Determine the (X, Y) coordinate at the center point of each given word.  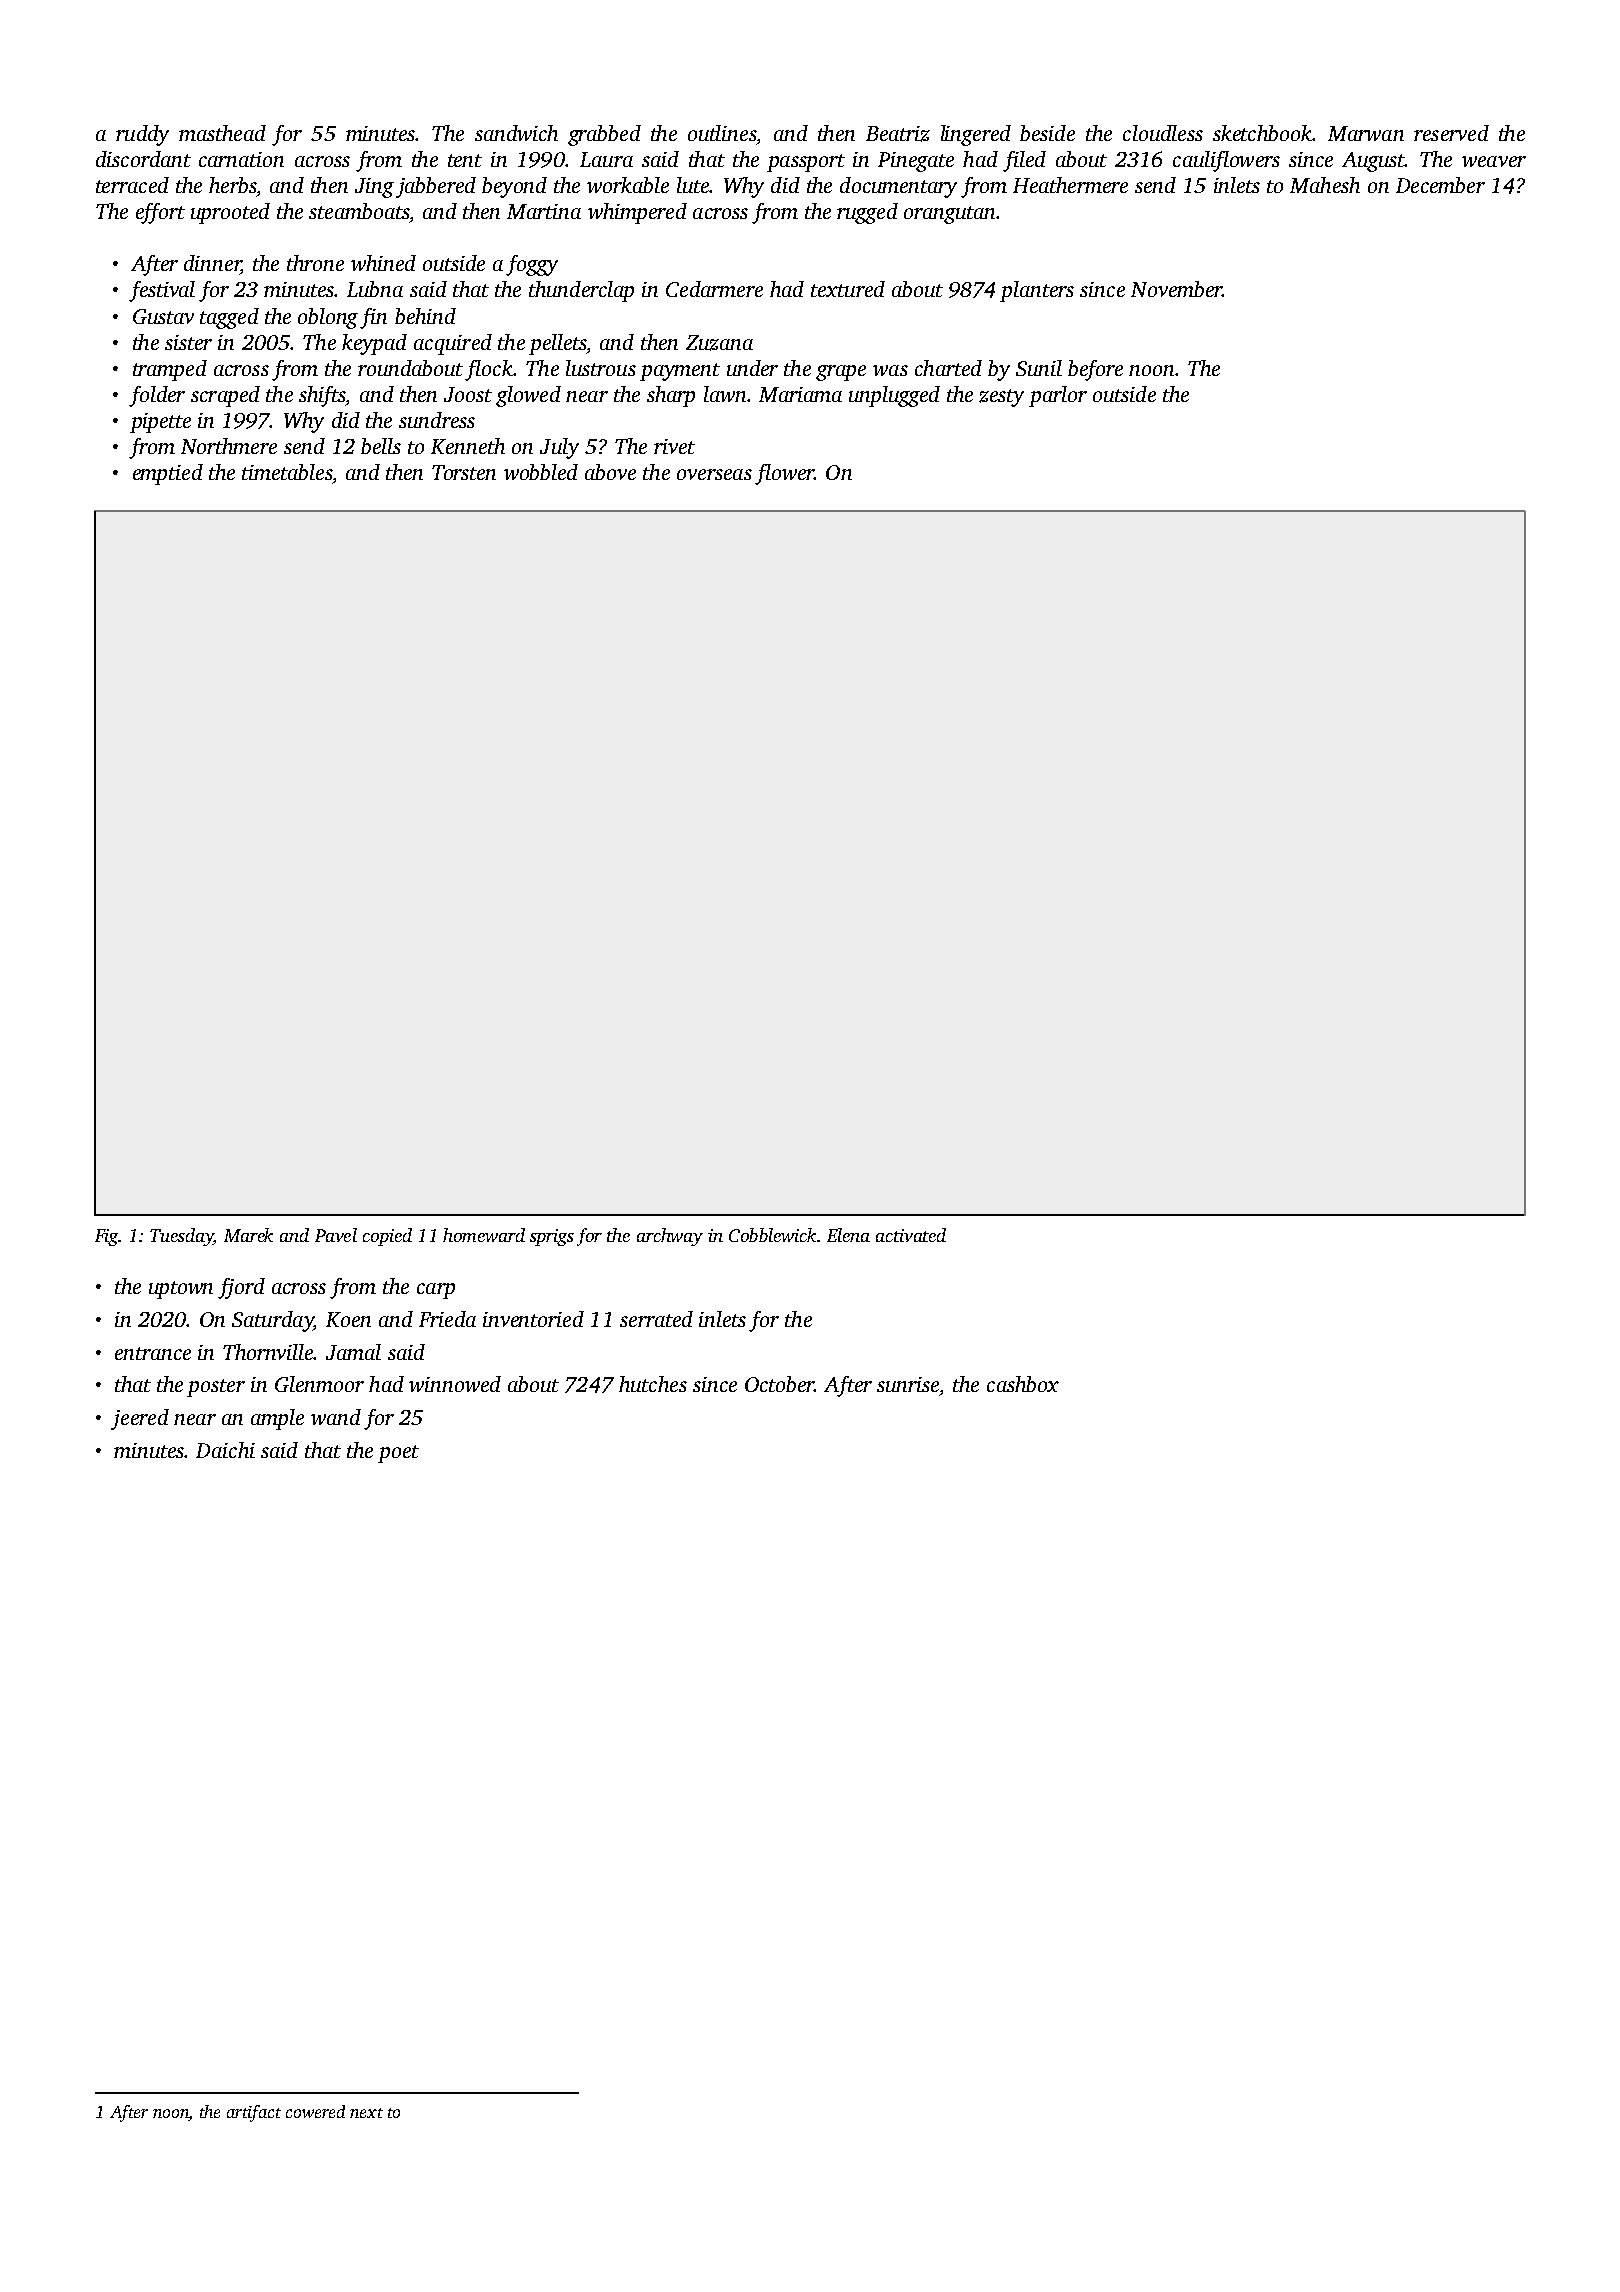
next (366, 2113)
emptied (168, 474)
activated (911, 1235)
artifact (254, 2113)
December (1440, 185)
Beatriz (898, 134)
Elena (848, 1235)
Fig (106, 1237)
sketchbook (1262, 133)
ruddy (142, 135)
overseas (714, 474)
